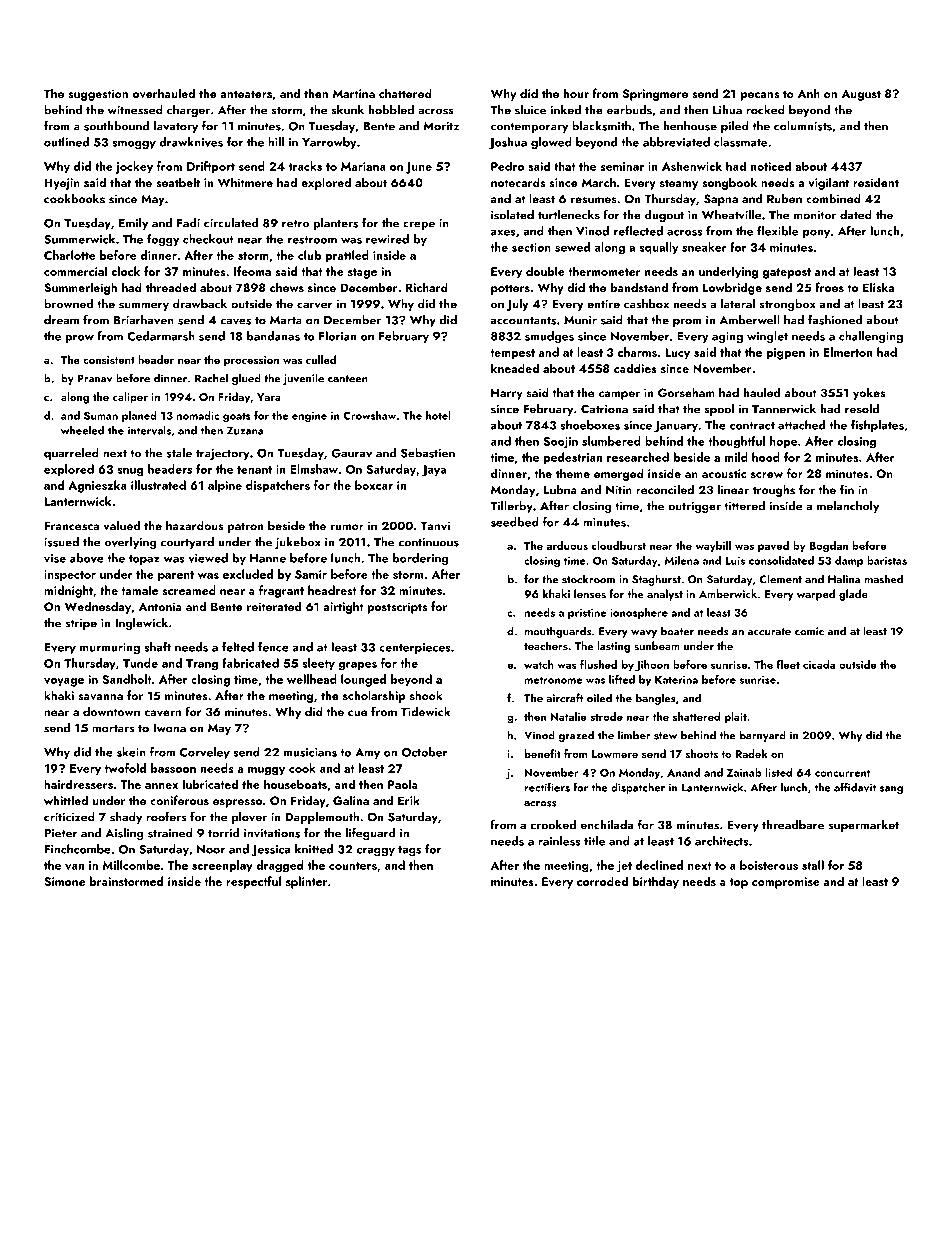 The image size is (952, 1233). Describe the element at coordinates (332, 590) in the page. I see `headrest` at that location.
